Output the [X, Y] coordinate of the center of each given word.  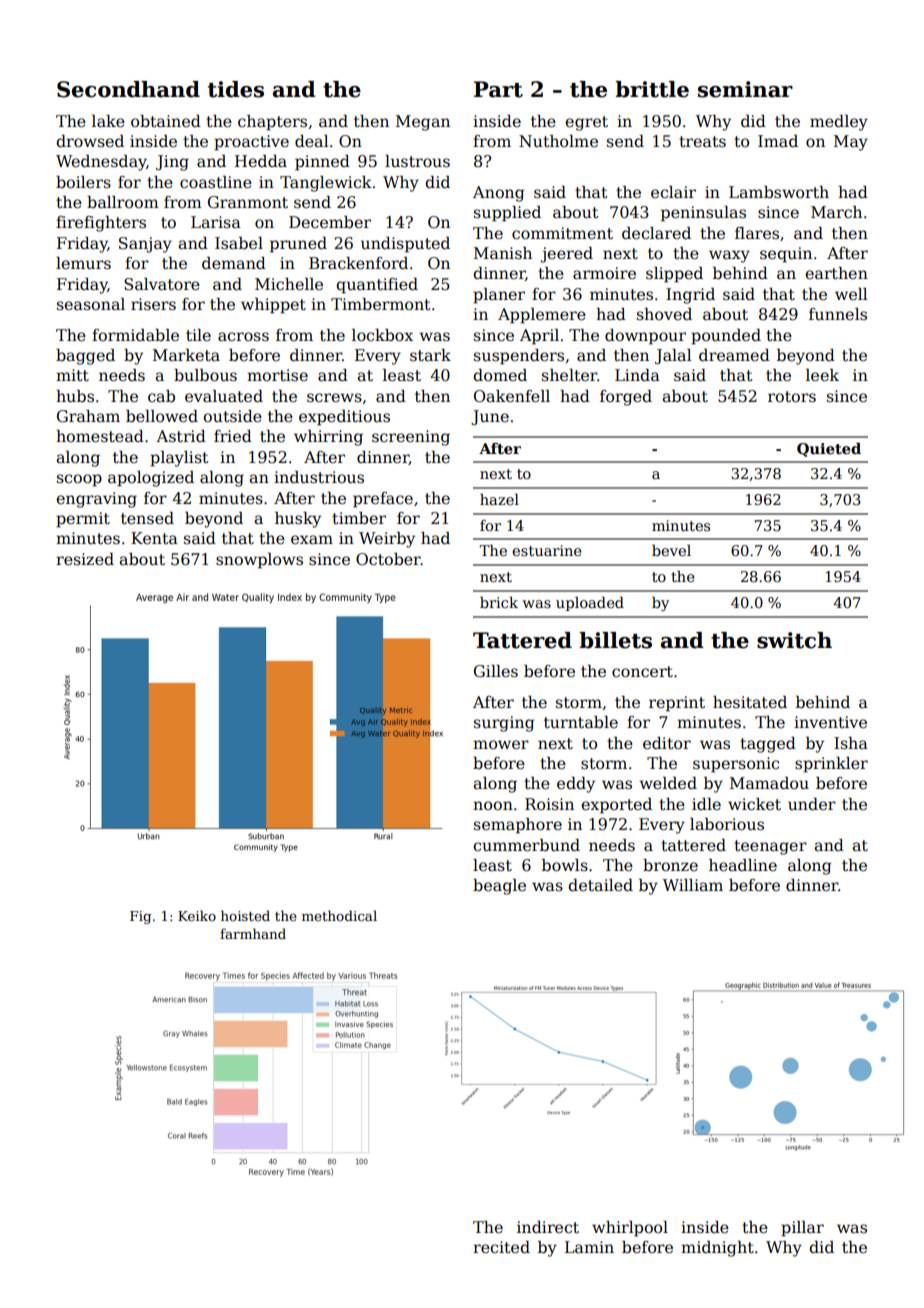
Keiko [197, 915]
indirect [548, 1227]
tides [236, 89]
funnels [838, 314]
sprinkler [831, 765]
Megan [423, 123]
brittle [652, 89]
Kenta [154, 538]
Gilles [496, 671]
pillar [802, 1229]
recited [501, 1247]
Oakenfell [512, 396]
